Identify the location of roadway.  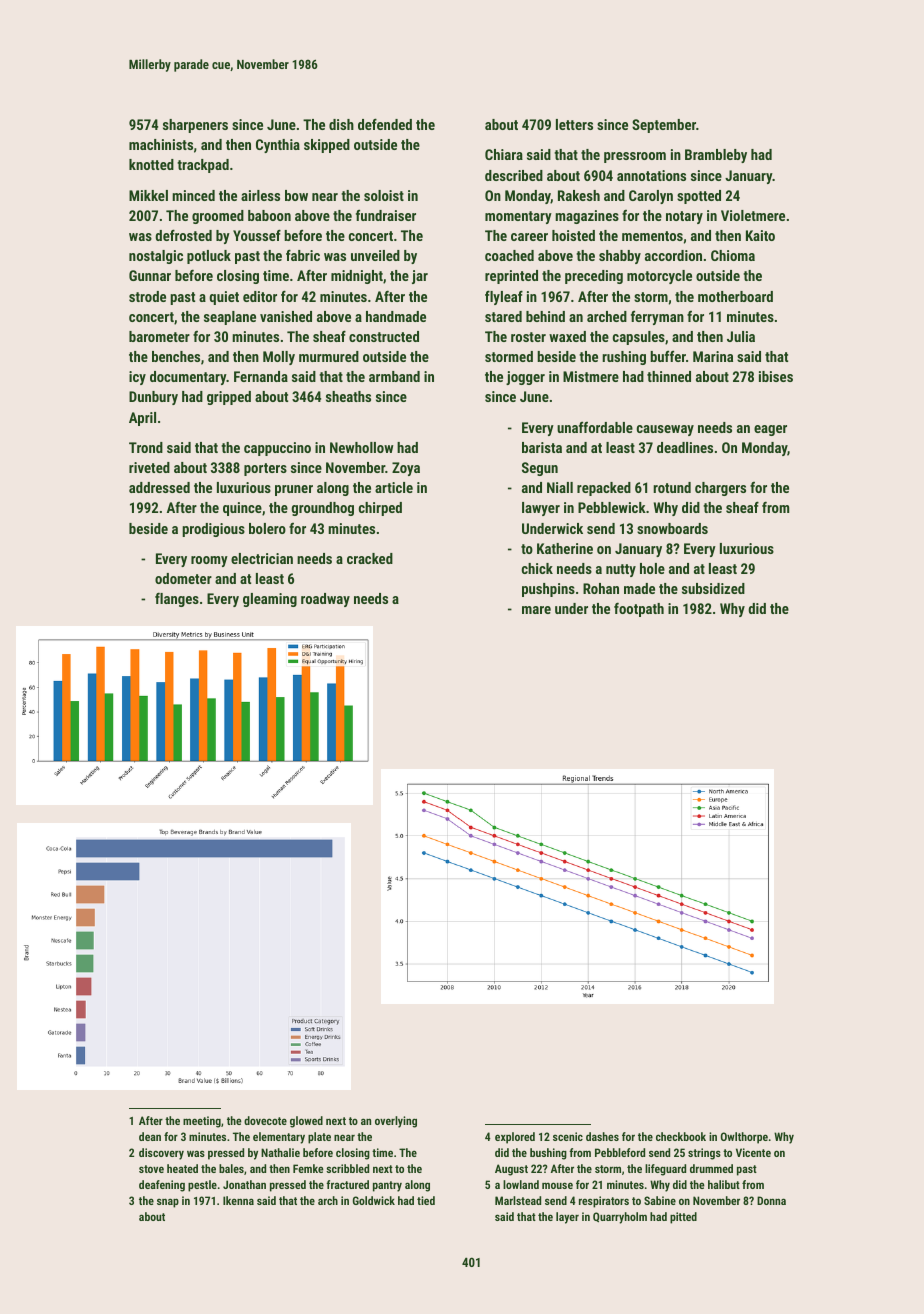
(325, 600).
